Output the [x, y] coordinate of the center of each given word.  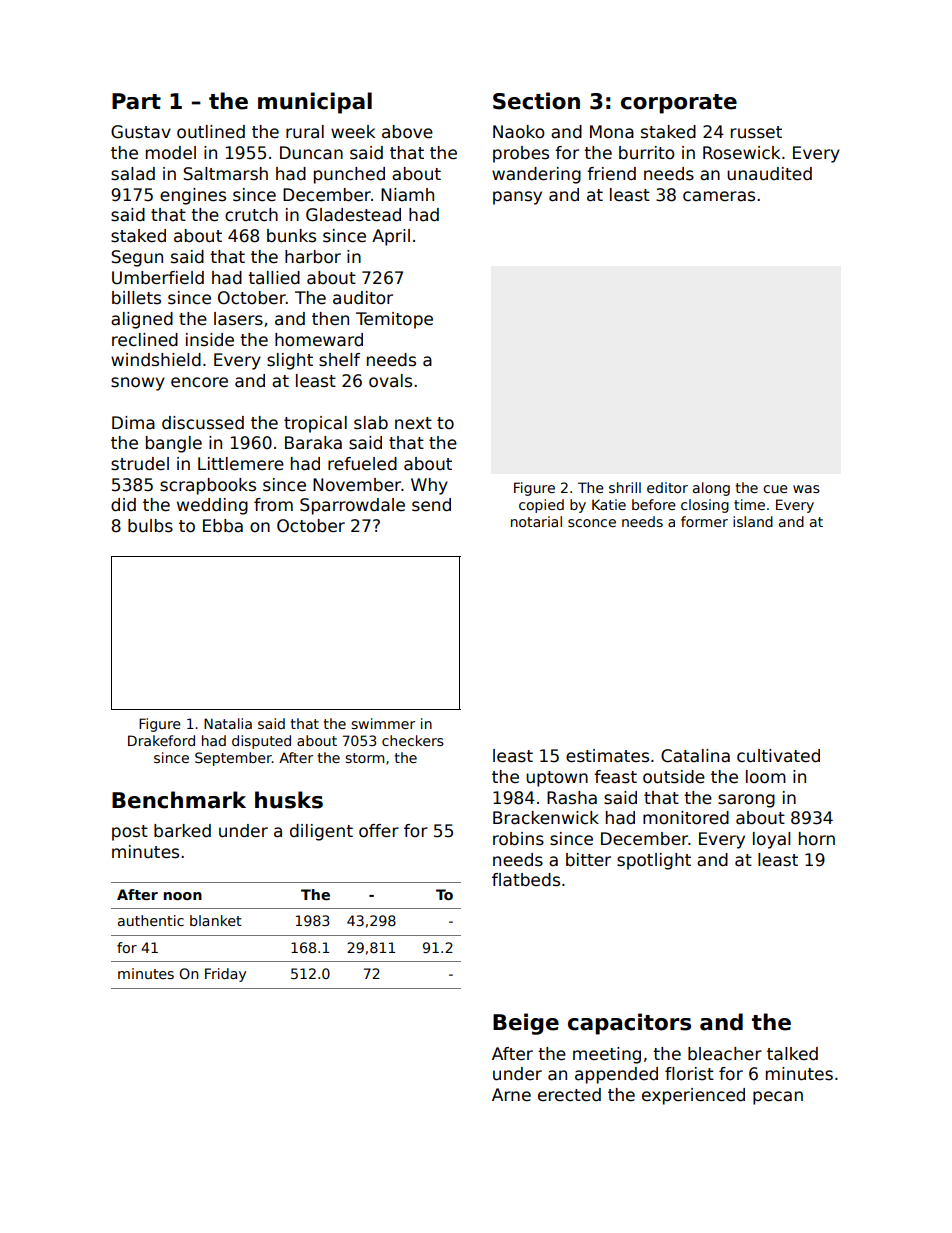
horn [817, 839]
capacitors [629, 1024]
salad [133, 174]
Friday [225, 975]
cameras [719, 196]
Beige [526, 1024]
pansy [517, 198]
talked [792, 1054]
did [123, 505]
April [391, 237]
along [711, 489]
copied [541, 506]
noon [183, 896]
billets [136, 298]
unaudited [769, 174]
